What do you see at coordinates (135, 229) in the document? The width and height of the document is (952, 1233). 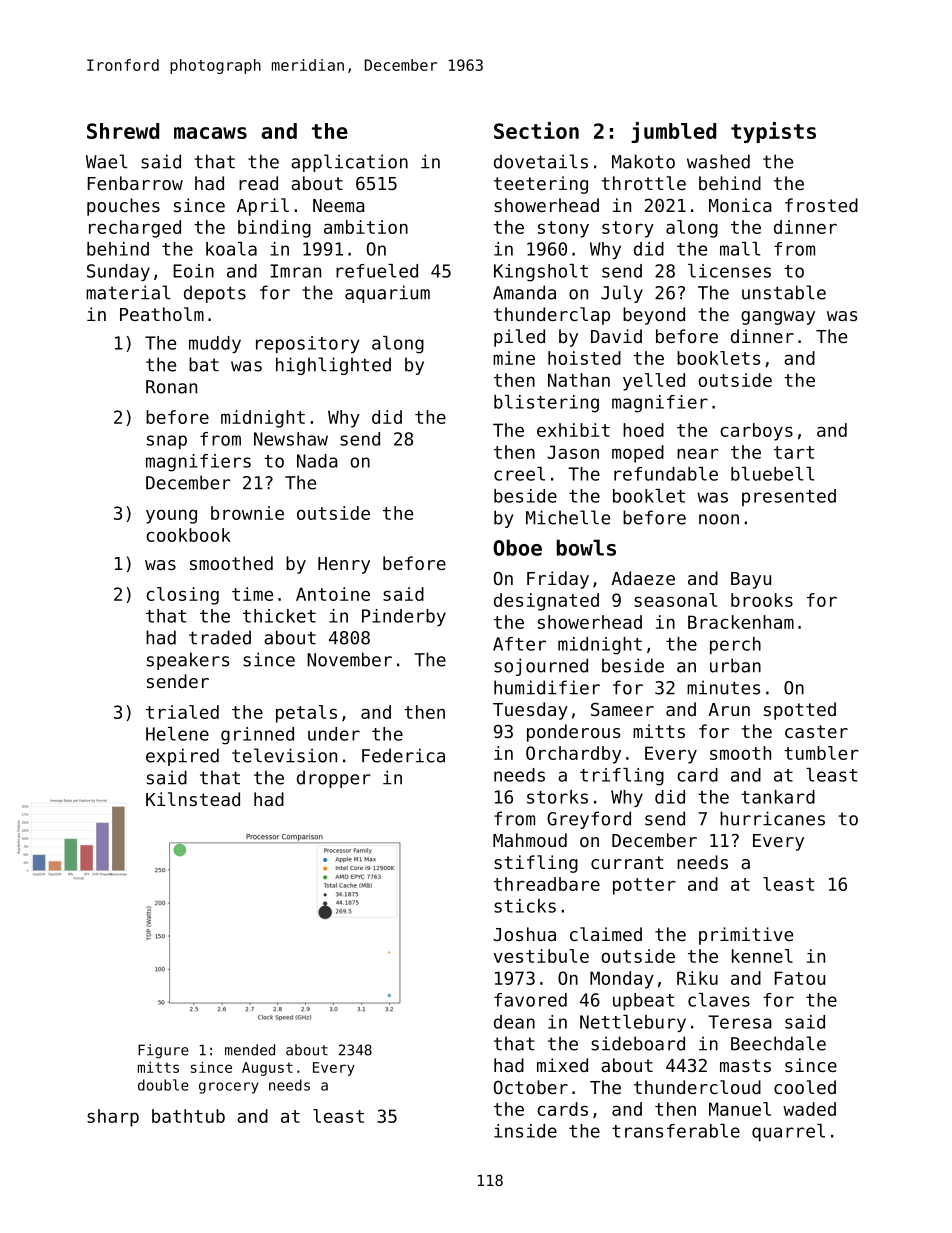 I see `recharged` at bounding box center [135, 229].
